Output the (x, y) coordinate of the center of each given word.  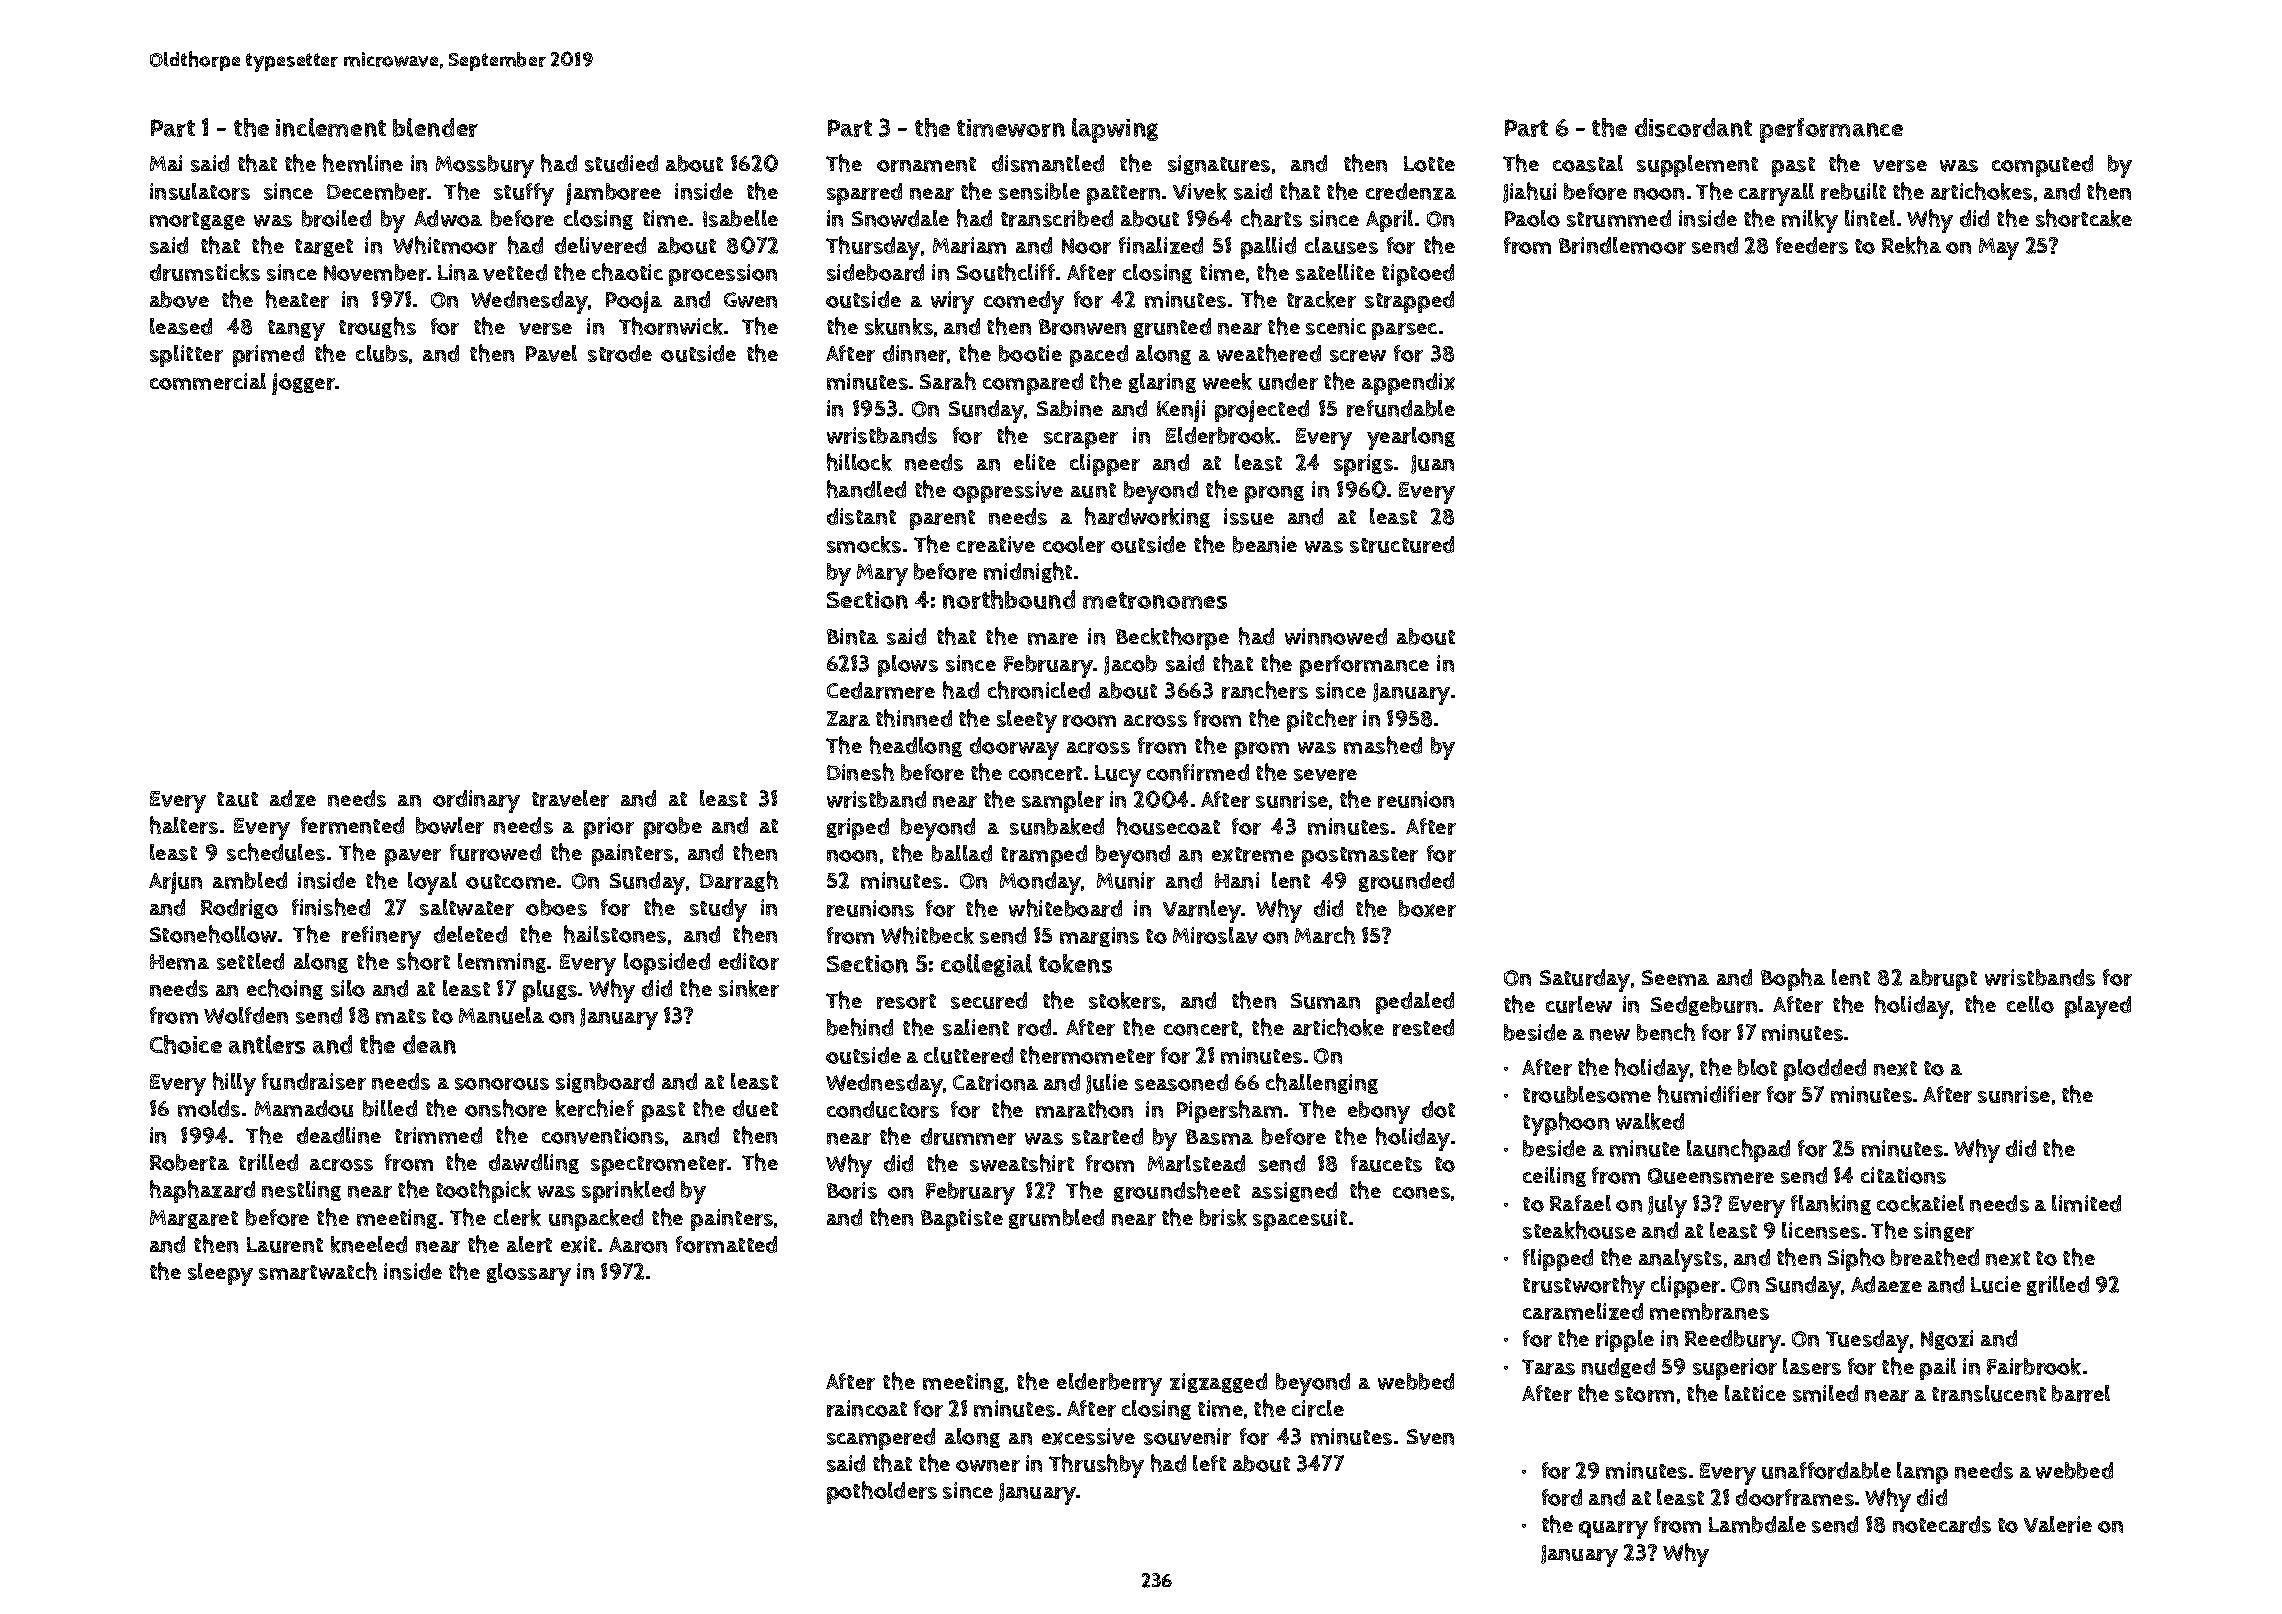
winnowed (1336, 636)
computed (2042, 166)
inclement (331, 127)
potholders (882, 1492)
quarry (1613, 1530)
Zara (848, 719)
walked (1650, 1121)
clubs (382, 353)
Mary (882, 575)
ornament (926, 164)
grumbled (1056, 1219)
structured (1402, 544)
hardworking (1147, 517)
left (1209, 1463)
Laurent (285, 1245)
